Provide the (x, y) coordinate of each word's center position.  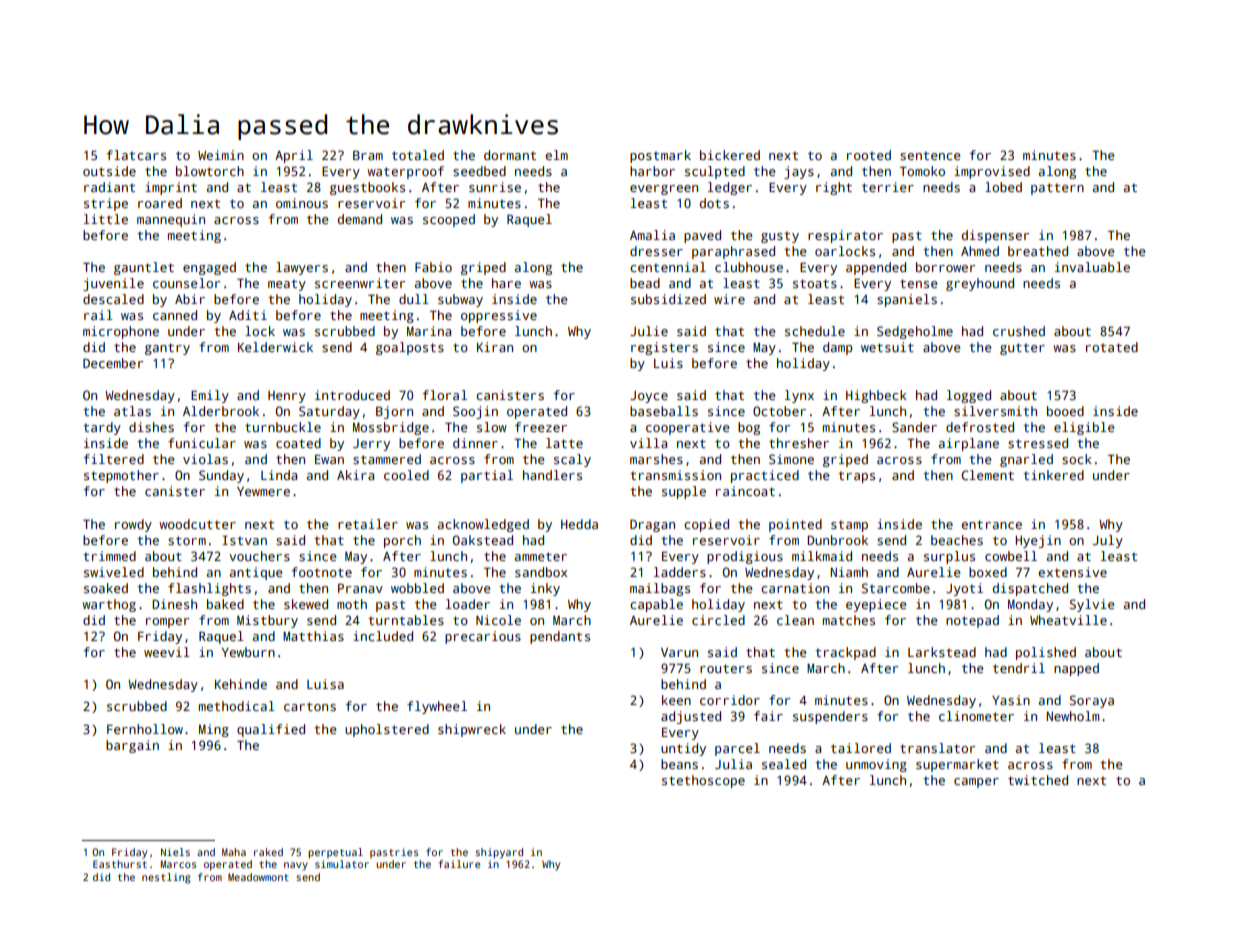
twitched (1038, 780)
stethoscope (703, 781)
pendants (560, 637)
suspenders (830, 717)
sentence (930, 155)
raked (268, 852)
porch (402, 541)
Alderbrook (221, 411)
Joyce (649, 397)
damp (838, 348)
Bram (368, 155)
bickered (730, 155)
